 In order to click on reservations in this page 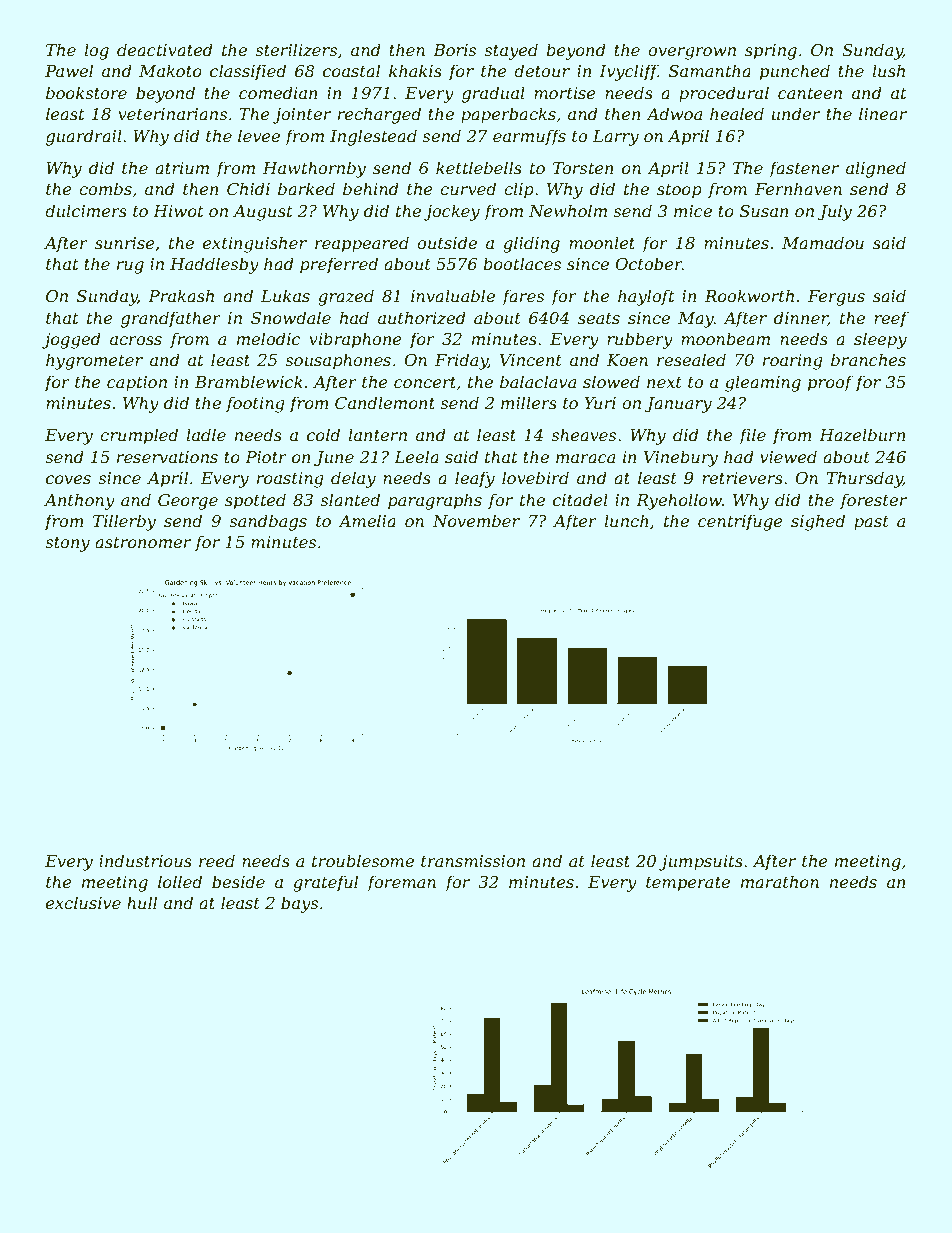, I will do `click(167, 457)`.
